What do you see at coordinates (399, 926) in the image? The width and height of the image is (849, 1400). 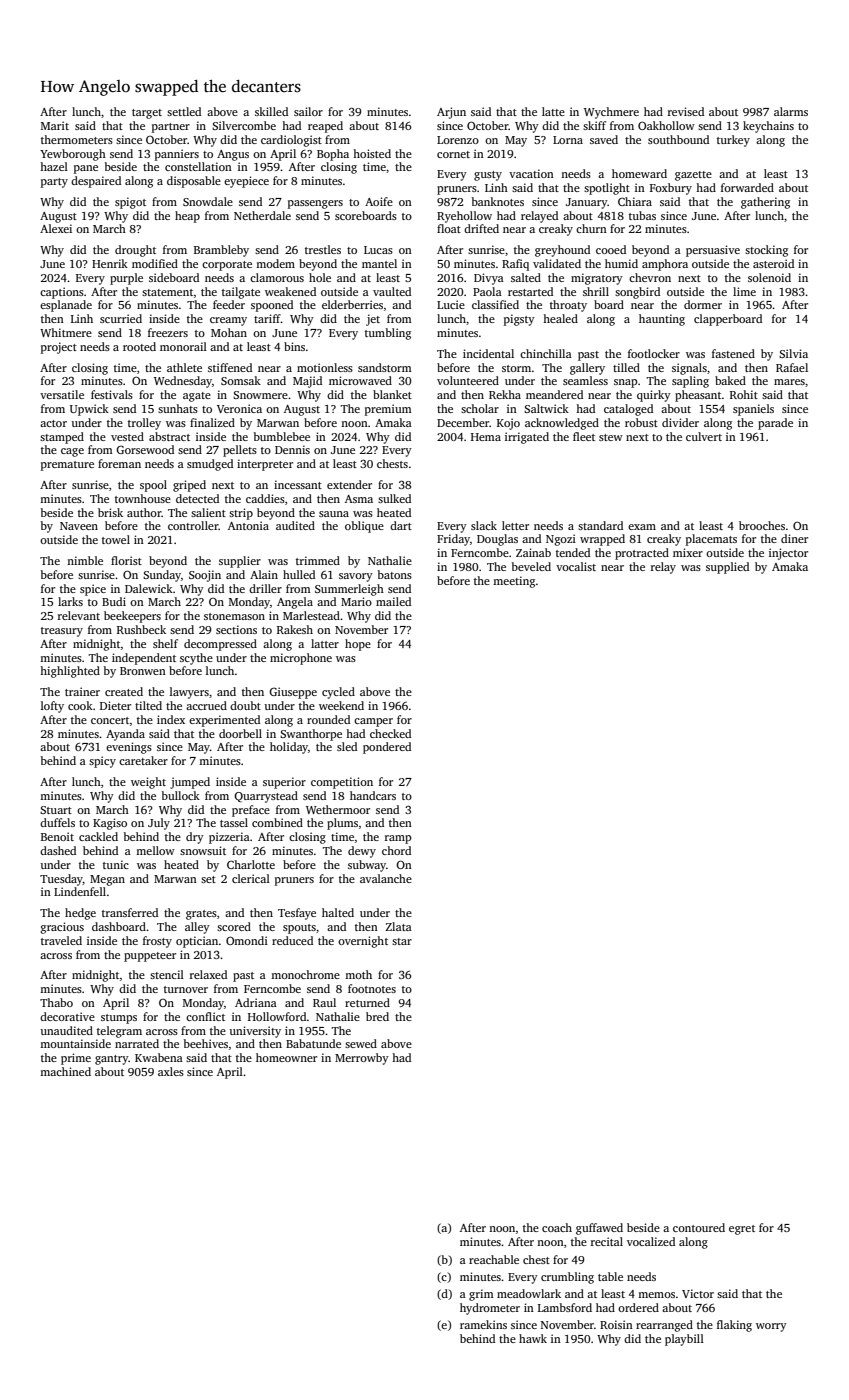 I see `Zlata` at bounding box center [399, 926].
